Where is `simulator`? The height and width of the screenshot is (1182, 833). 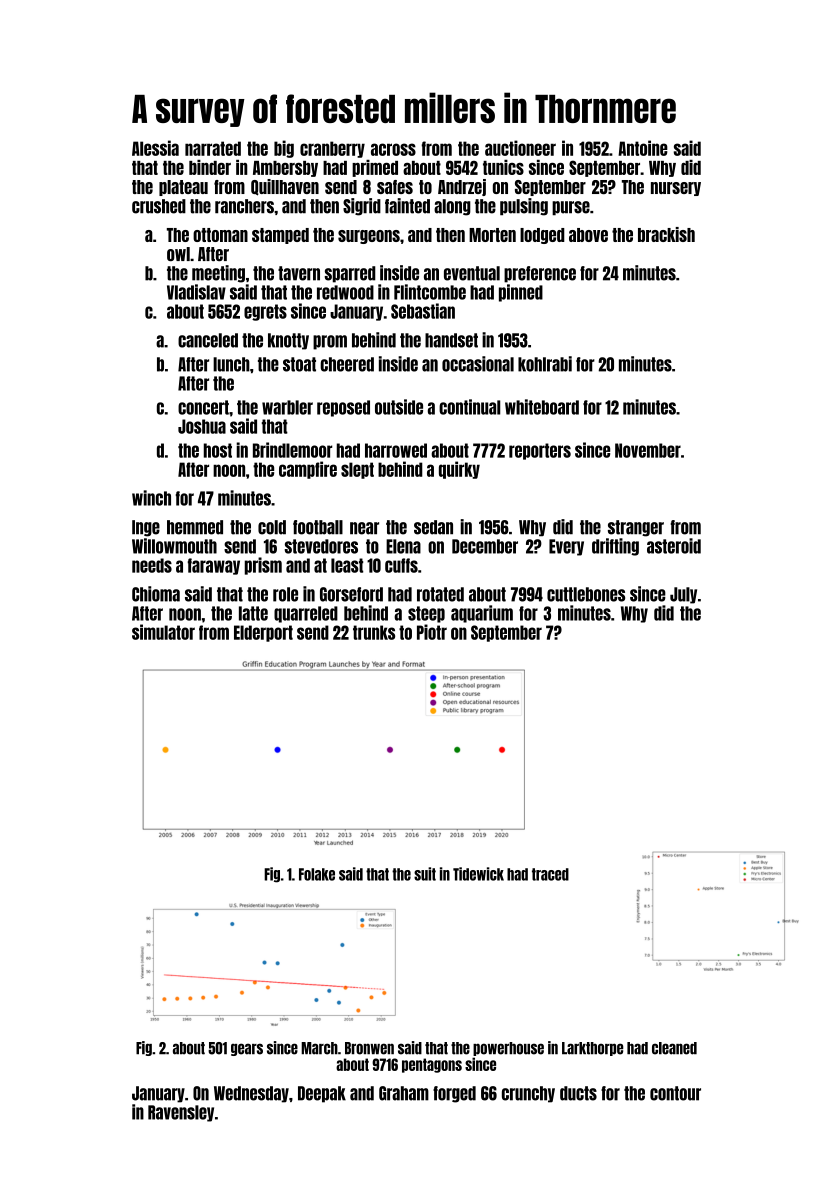 simulator is located at coordinates (163, 632).
